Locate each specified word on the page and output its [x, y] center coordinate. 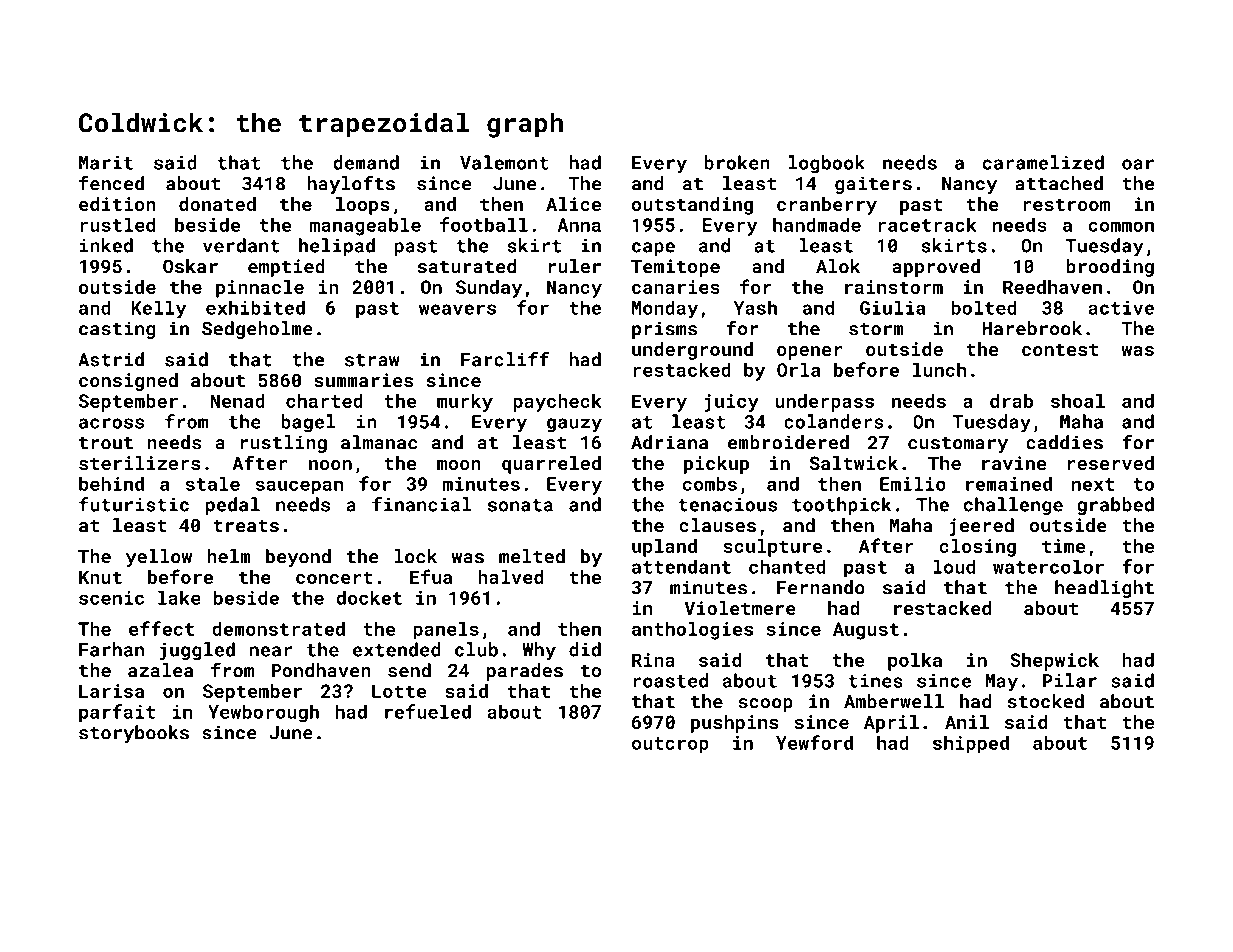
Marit [106, 163]
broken [737, 162]
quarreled [551, 465]
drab [1011, 401]
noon [330, 465]
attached [1059, 183]
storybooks [134, 734]
